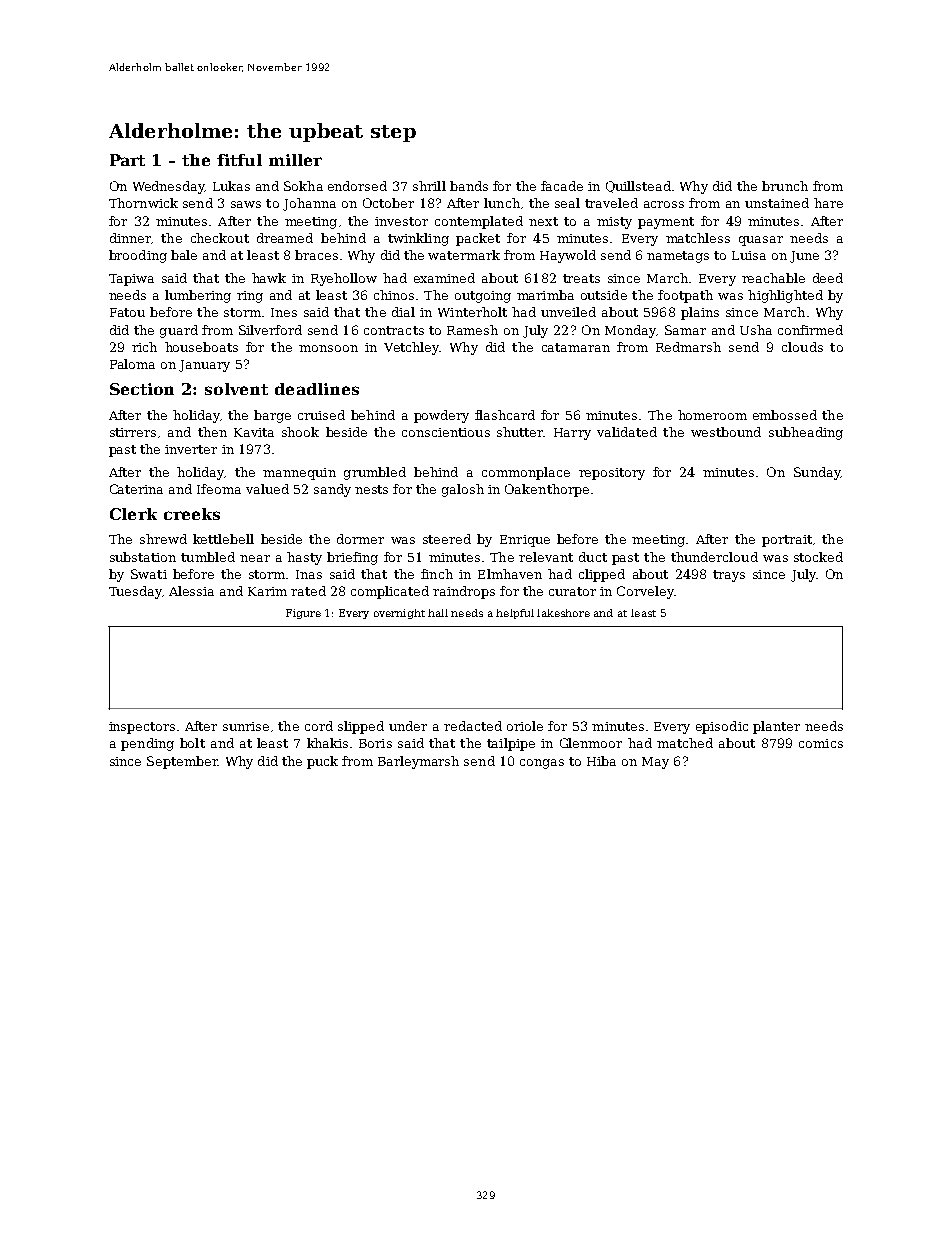 The image size is (952, 1233). What do you see at coordinates (543, 221) in the screenshot?
I see `next` at bounding box center [543, 221].
